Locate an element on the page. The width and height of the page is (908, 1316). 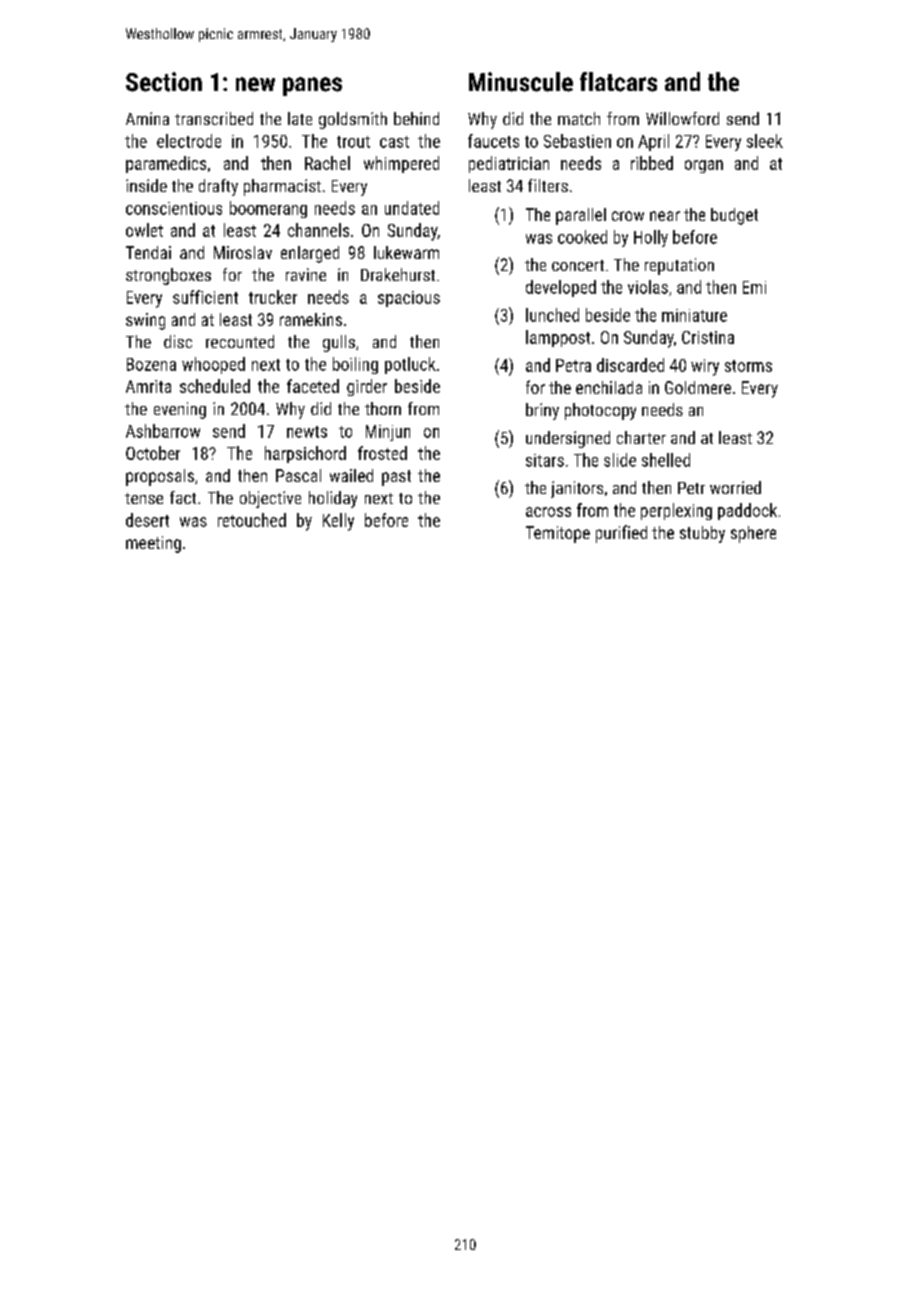
transcribed is located at coordinates (214, 118).
